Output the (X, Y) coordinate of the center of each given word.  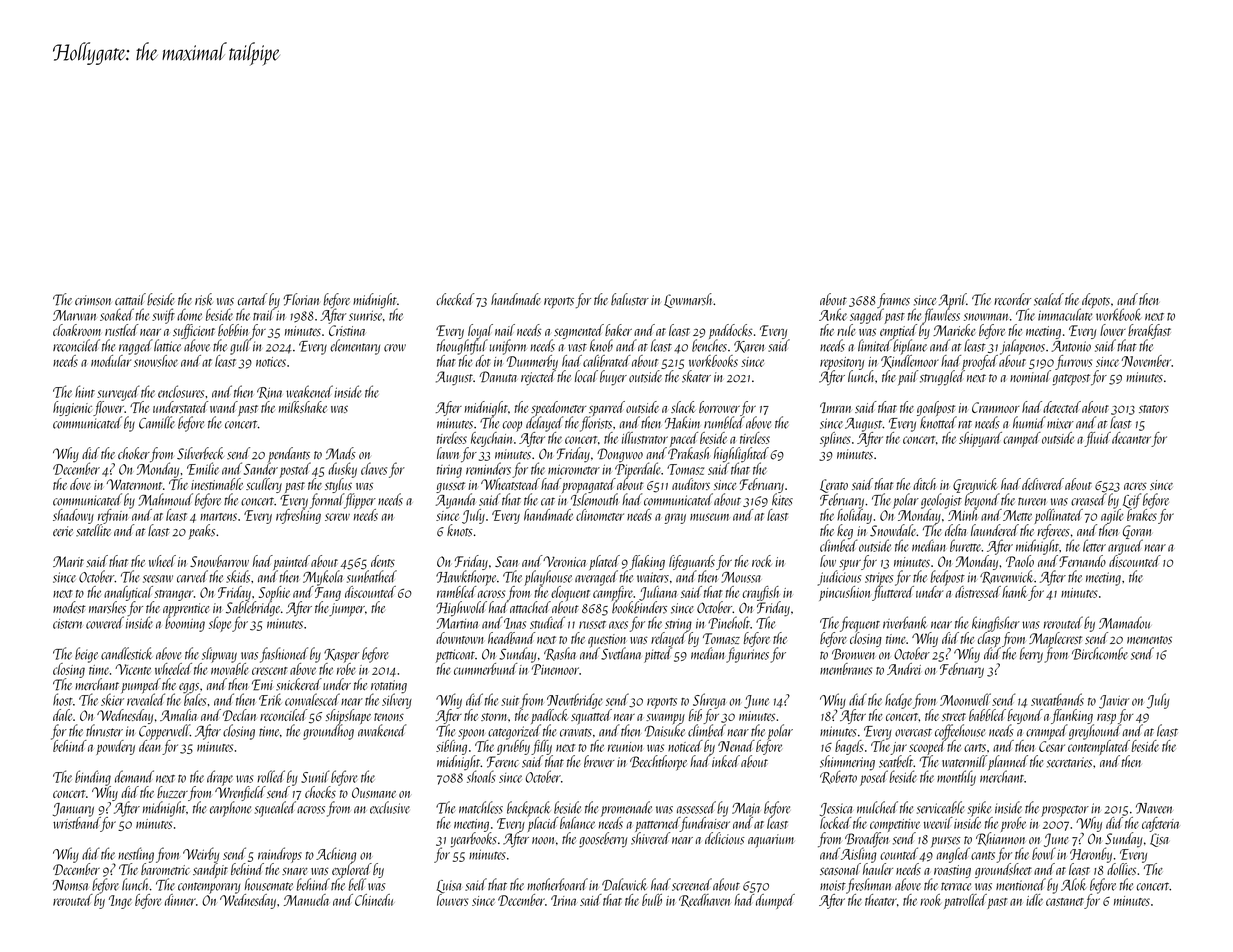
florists (596, 424)
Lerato (834, 486)
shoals (480, 776)
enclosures (181, 391)
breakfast (1149, 331)
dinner (180, 900)
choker (134, 453)
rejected (538, 377)
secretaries (1069, 762)
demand (134, 776)
